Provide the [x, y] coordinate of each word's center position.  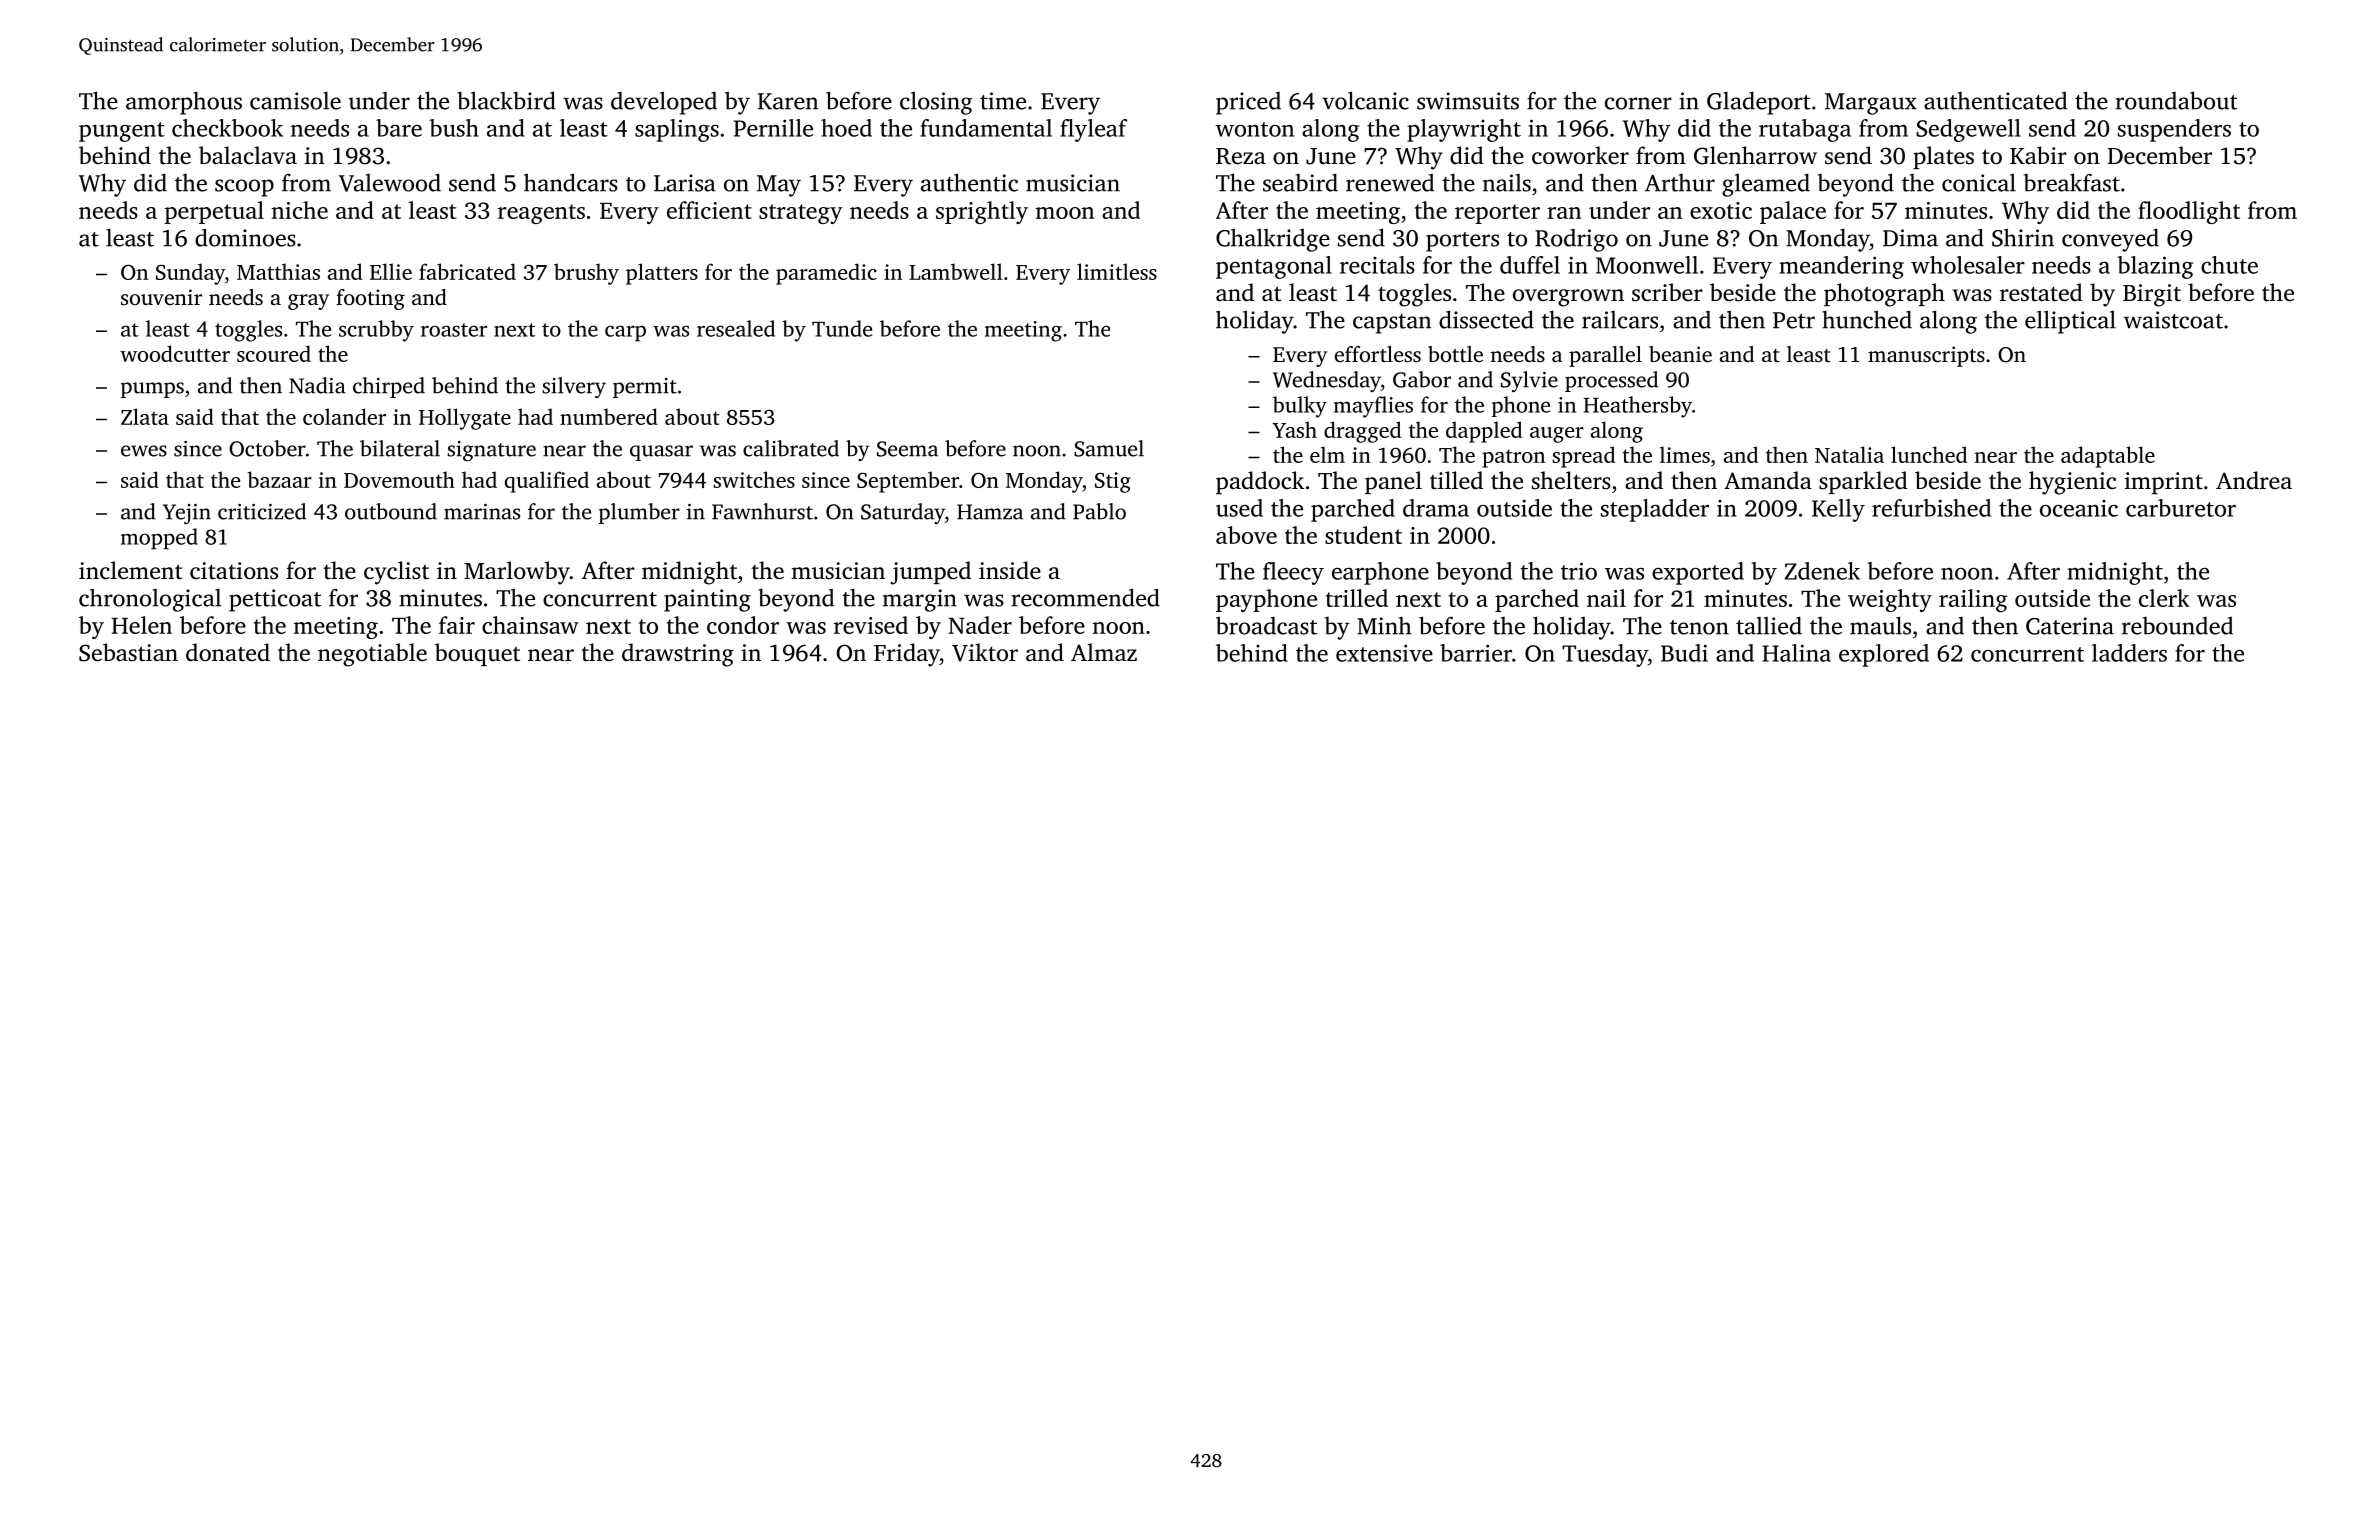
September [908, 482]
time [1003, 101]
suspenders [2174, 130]
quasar [661, 453]
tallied [1769, 625]
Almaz [1104, 652]
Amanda [1768, 480]
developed [664, 103]
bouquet [477, 654]
